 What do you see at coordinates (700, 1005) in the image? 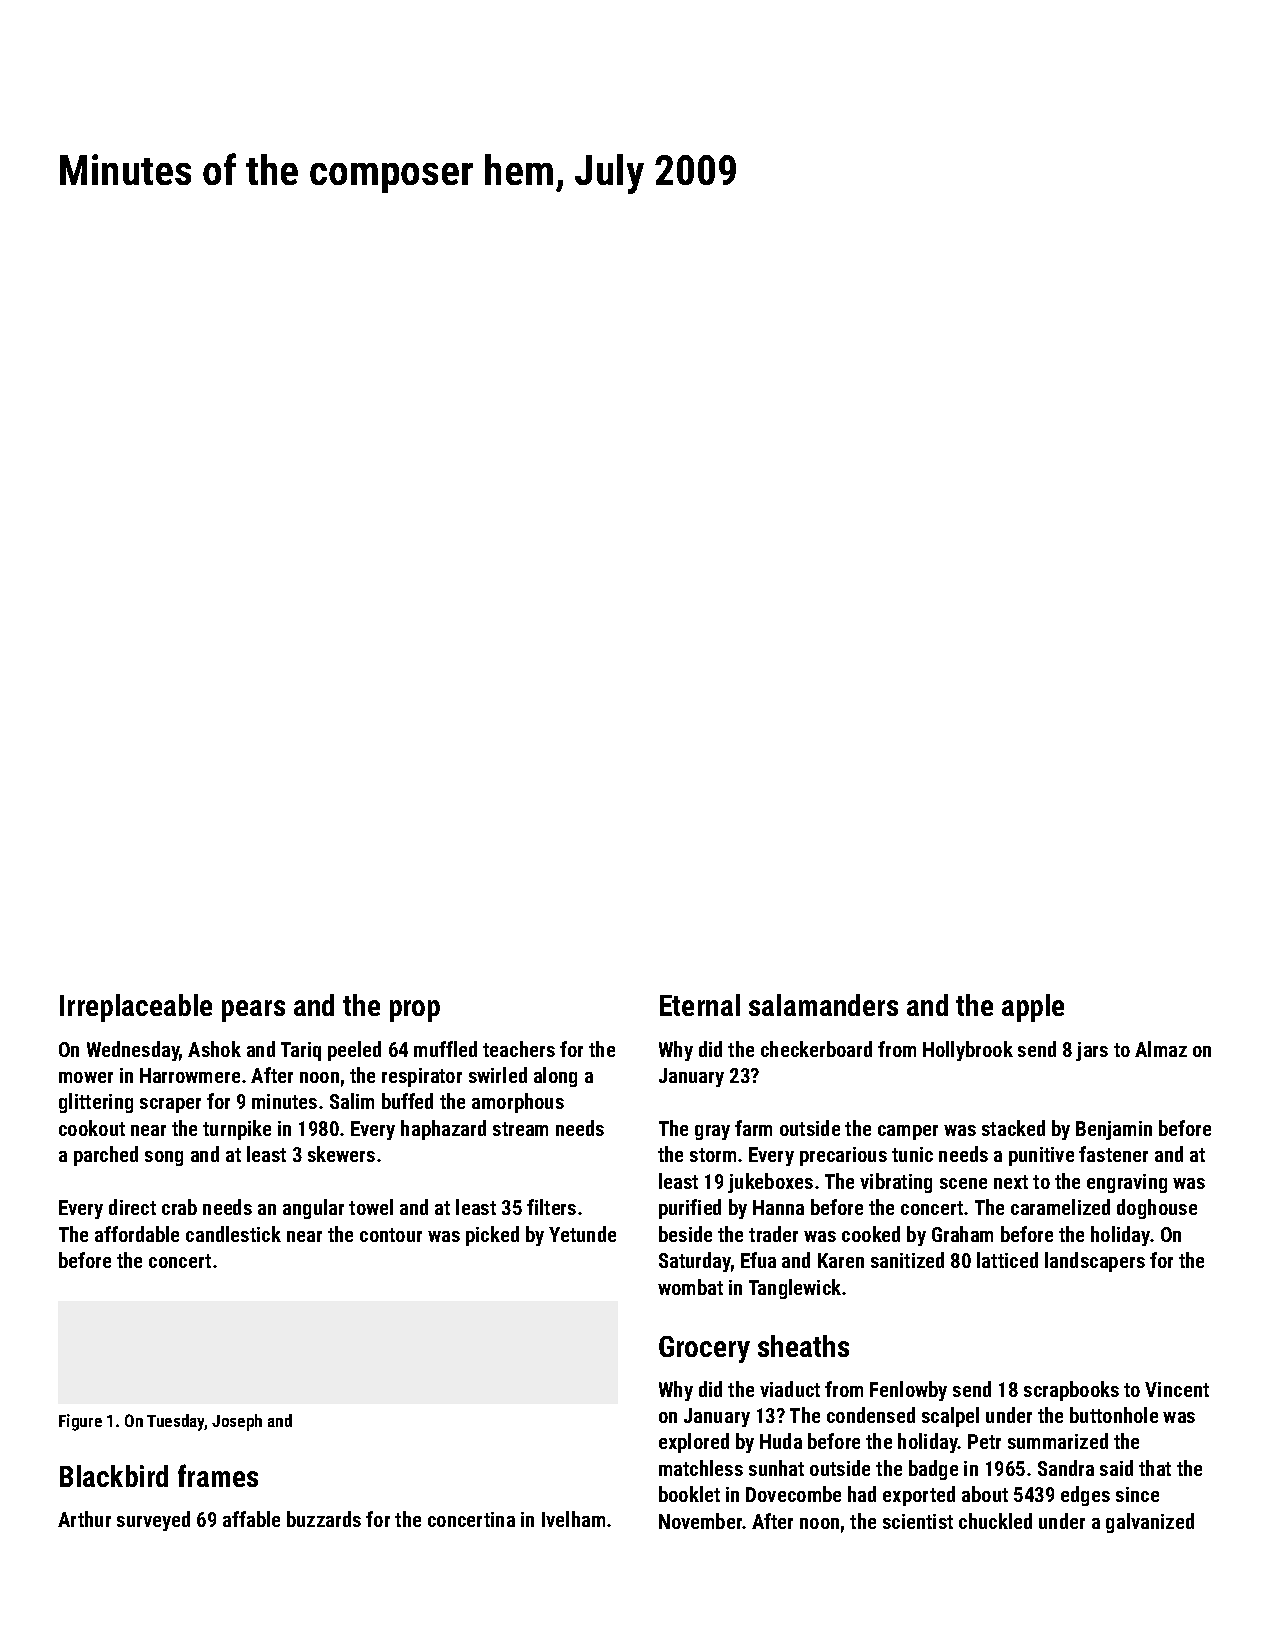
I see `Eternal` at bounding box center [700, 1005].
